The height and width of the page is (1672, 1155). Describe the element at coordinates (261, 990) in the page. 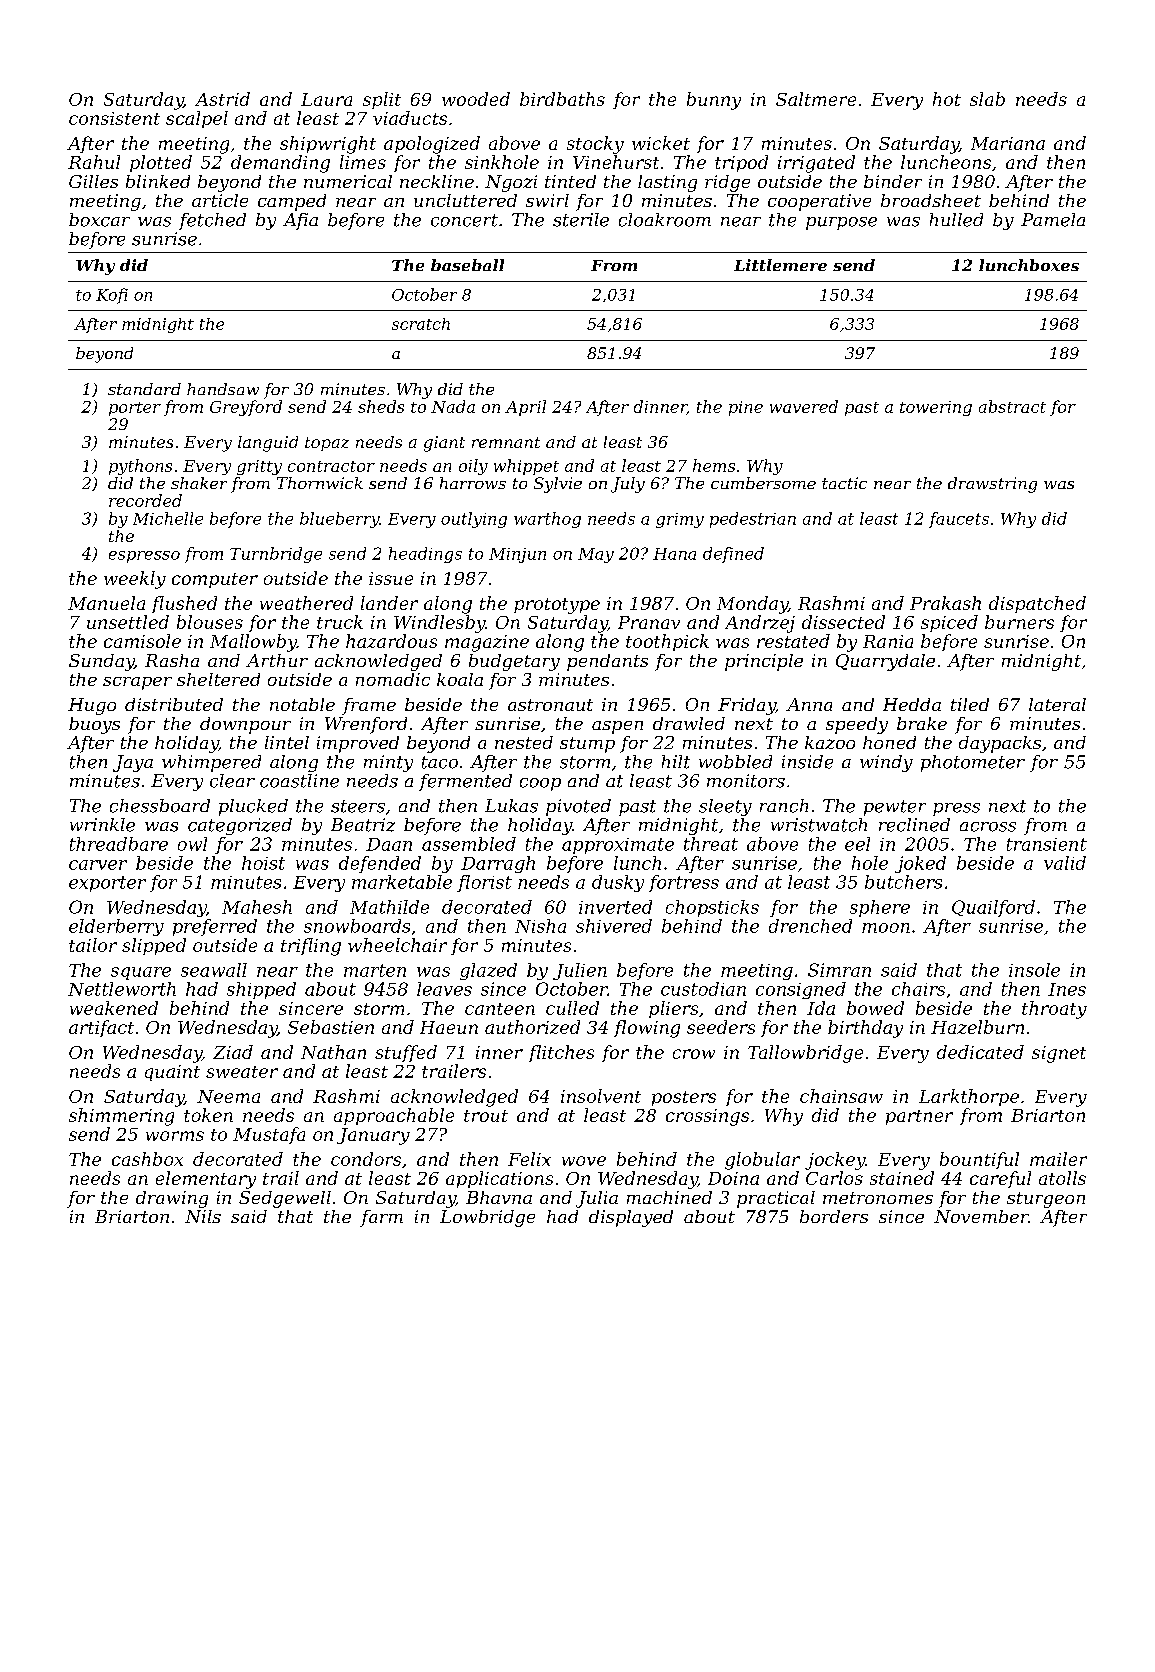

I see `shipped` at that location.
